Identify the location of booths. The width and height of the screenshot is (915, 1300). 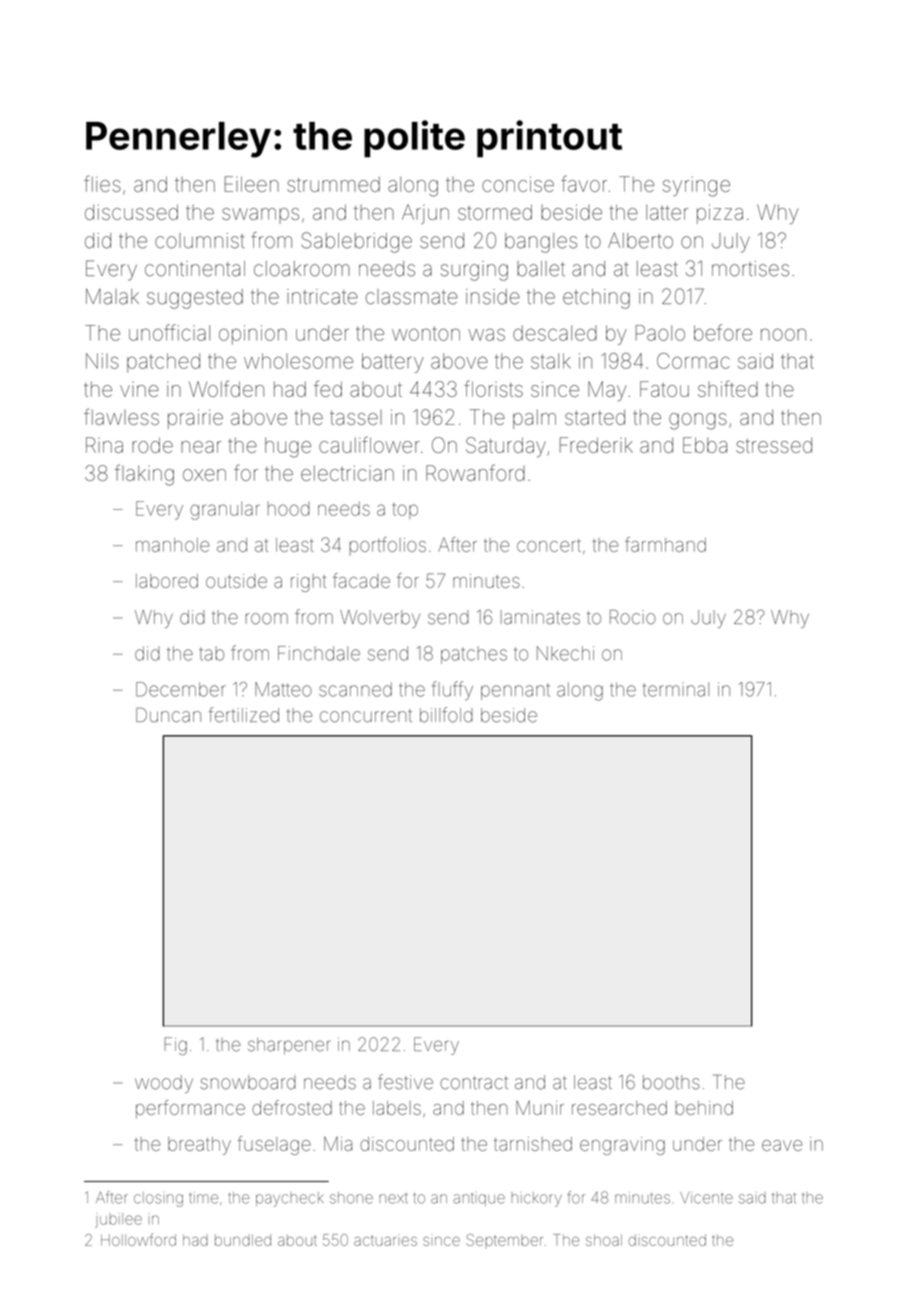
(671, 1082).
